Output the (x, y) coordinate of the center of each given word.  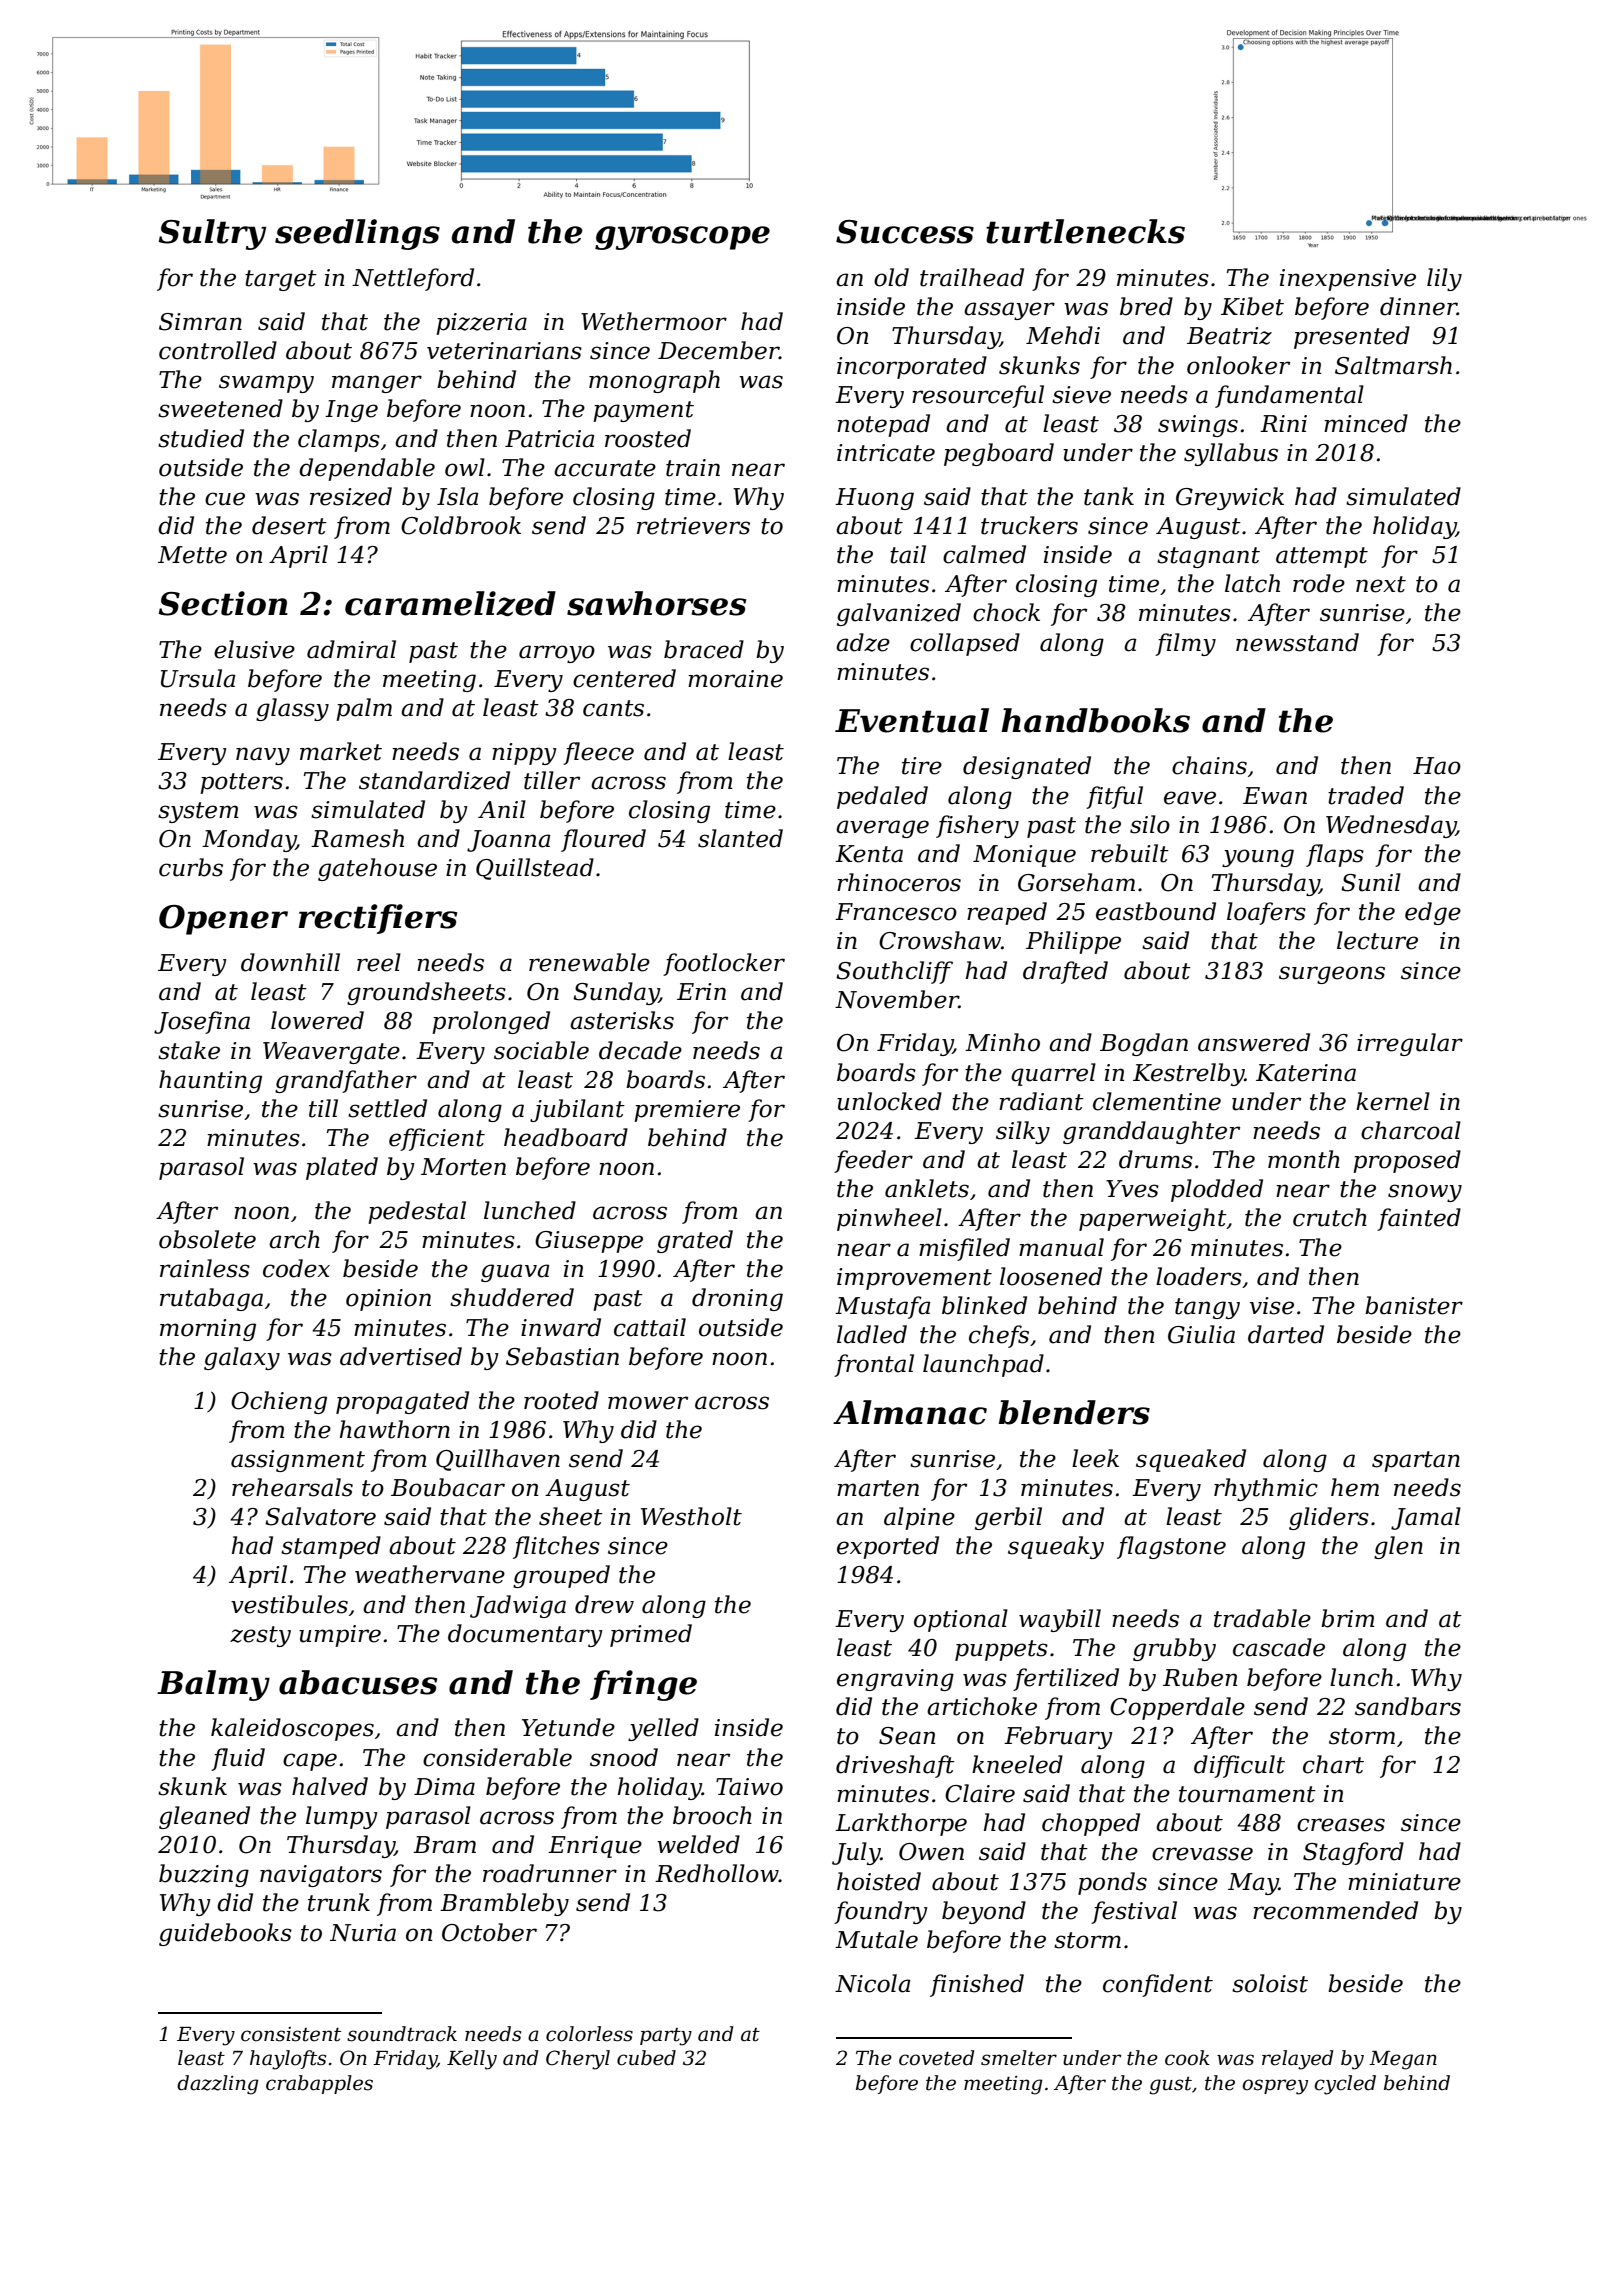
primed (651, 1635)
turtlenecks (1085, 231)
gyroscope (682, 238)
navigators (321, 1876)
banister (1414, 1305)
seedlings (357, 234)
